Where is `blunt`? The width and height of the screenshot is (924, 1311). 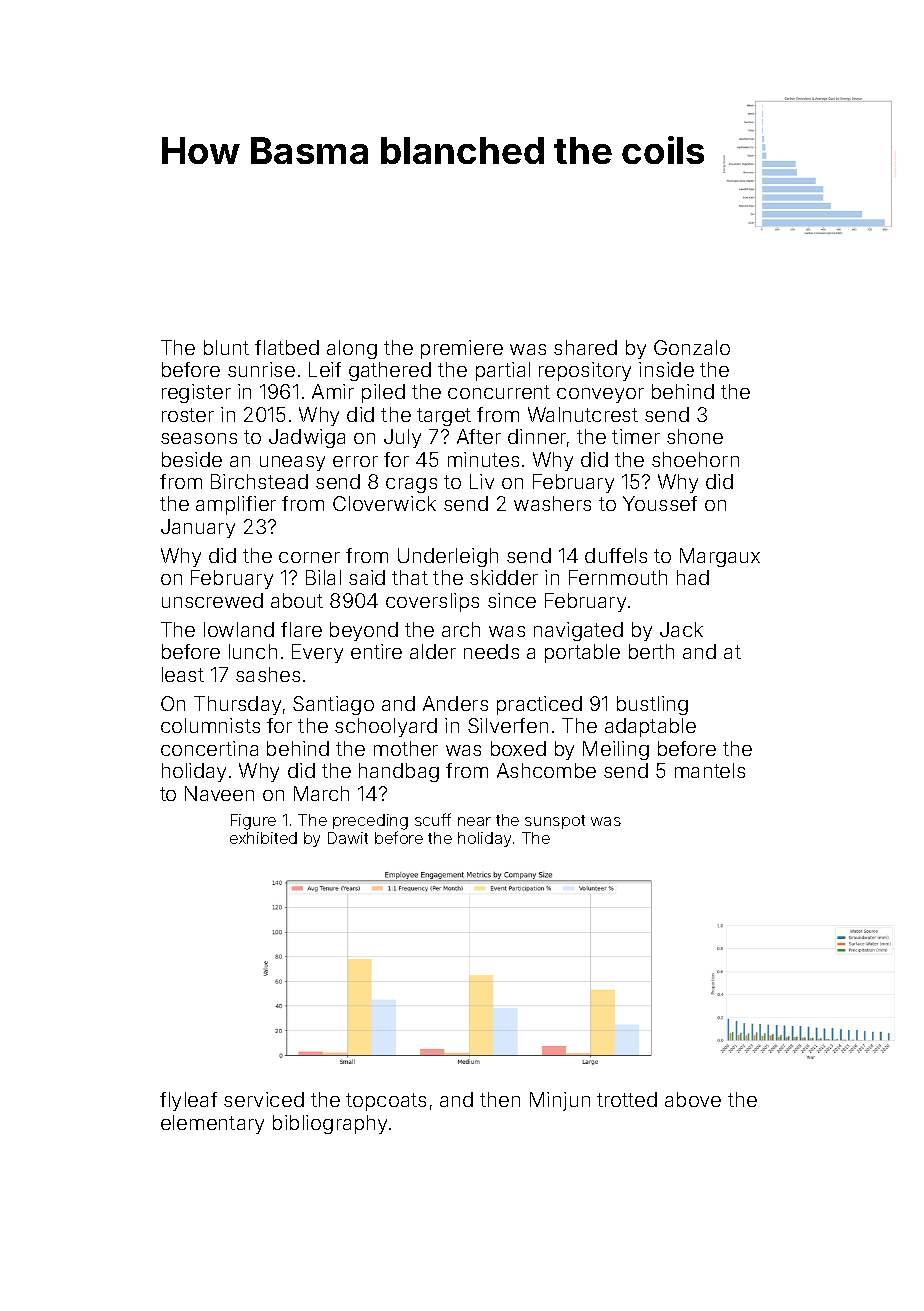
blunt is located at coordinates (226, 347).
